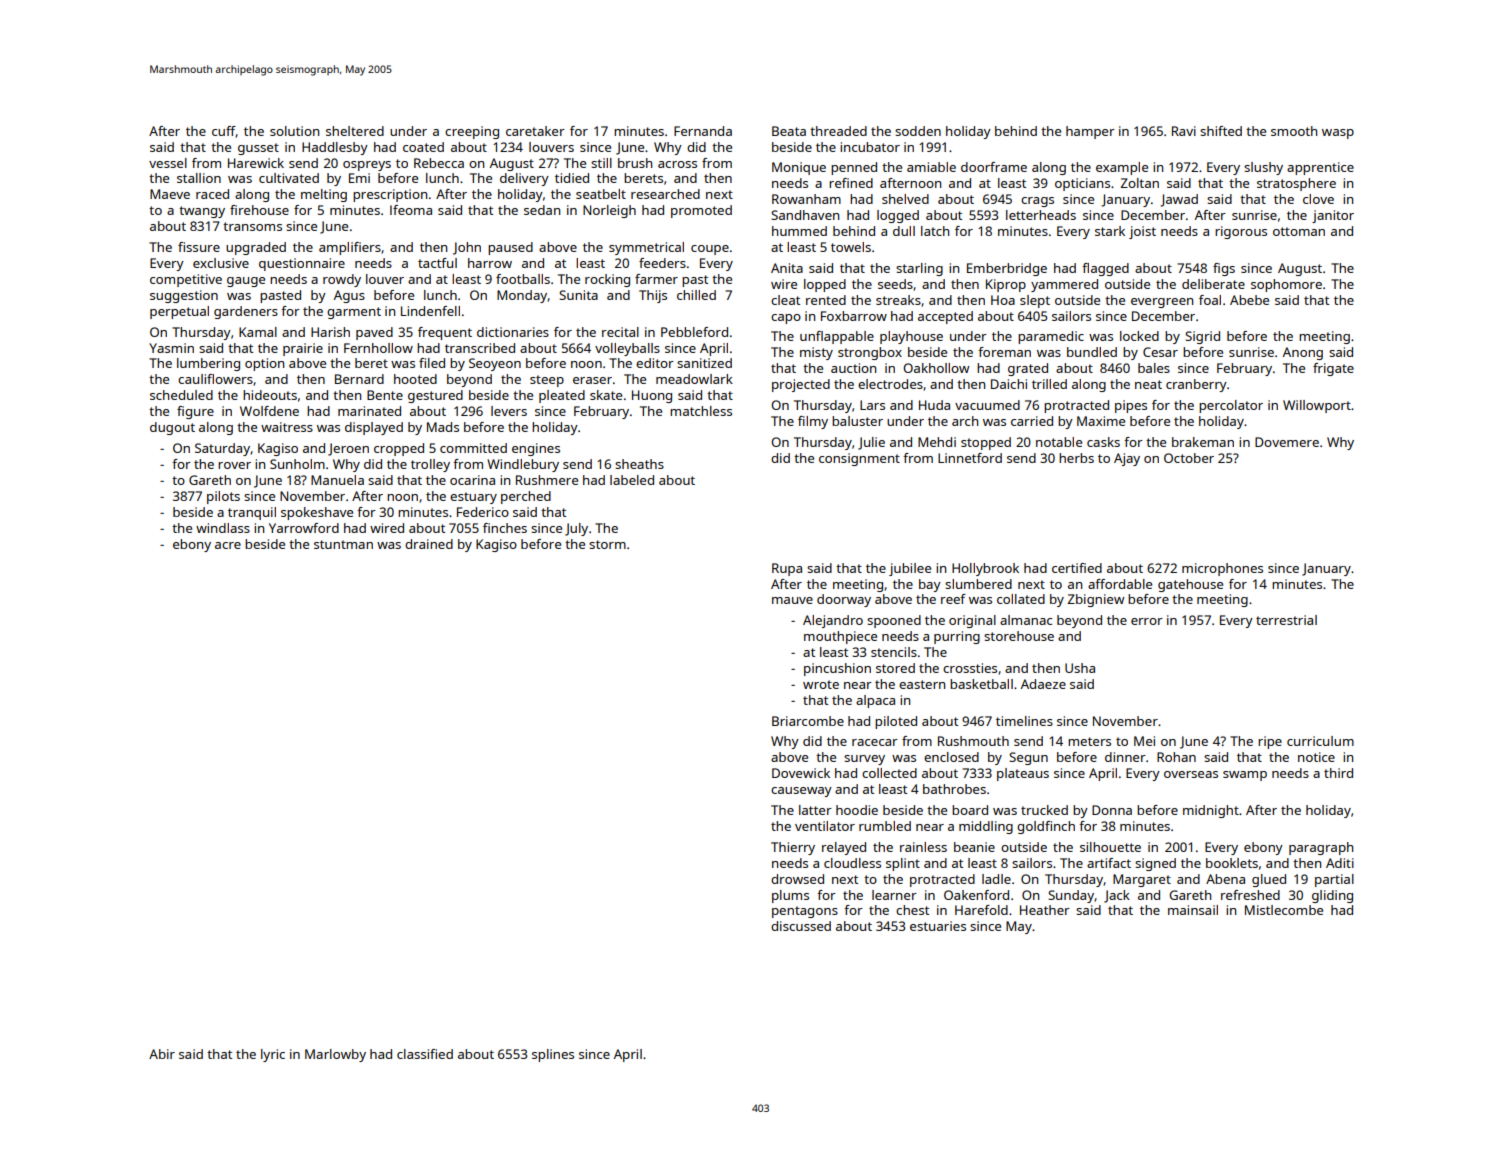  What do you see at coordinates (343, 544) in the screenshot?
I see `stuntman` at bounding box center [343, 544].
